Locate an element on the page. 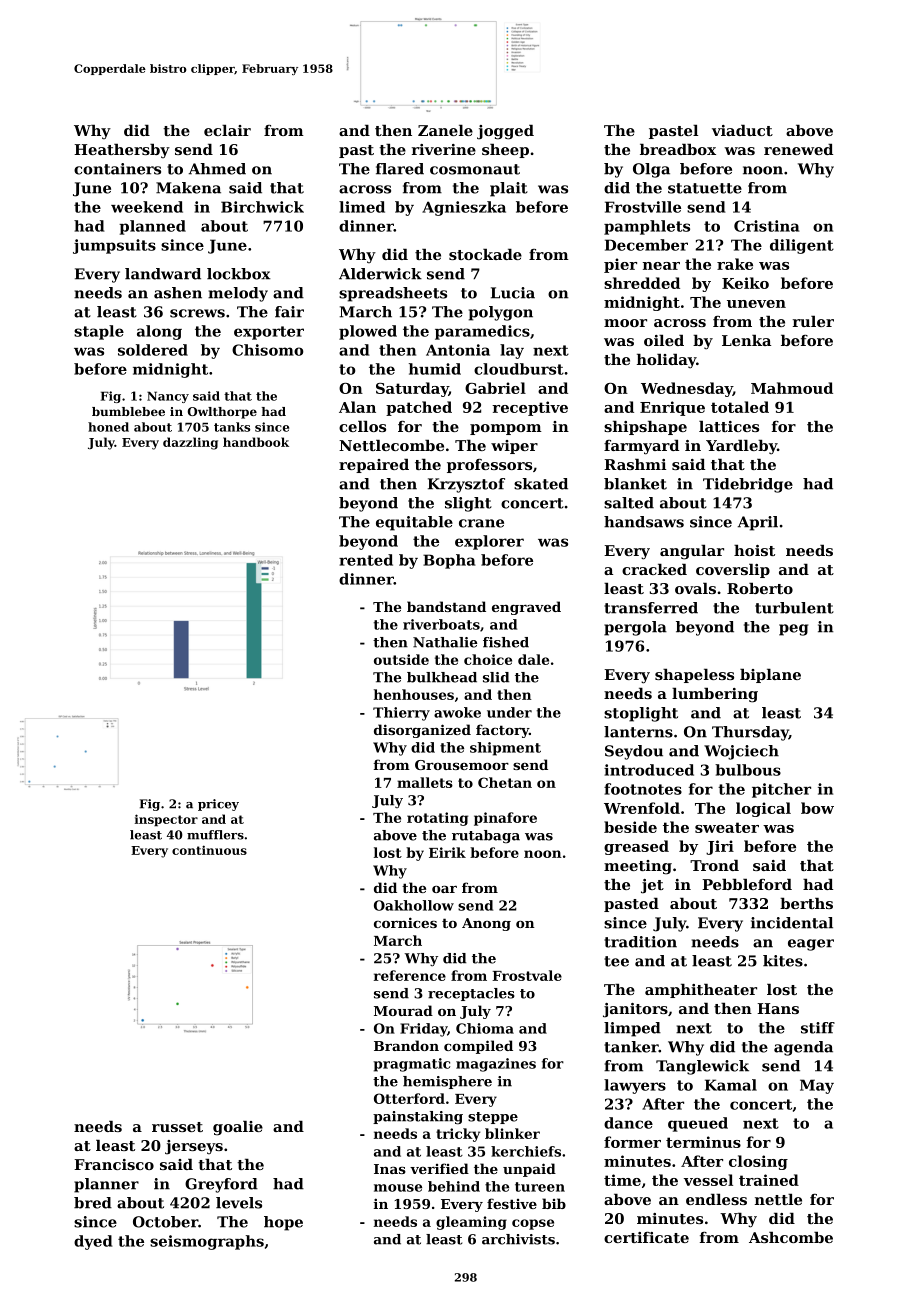  Ashcombe is located at coordinates (791, 1237).
